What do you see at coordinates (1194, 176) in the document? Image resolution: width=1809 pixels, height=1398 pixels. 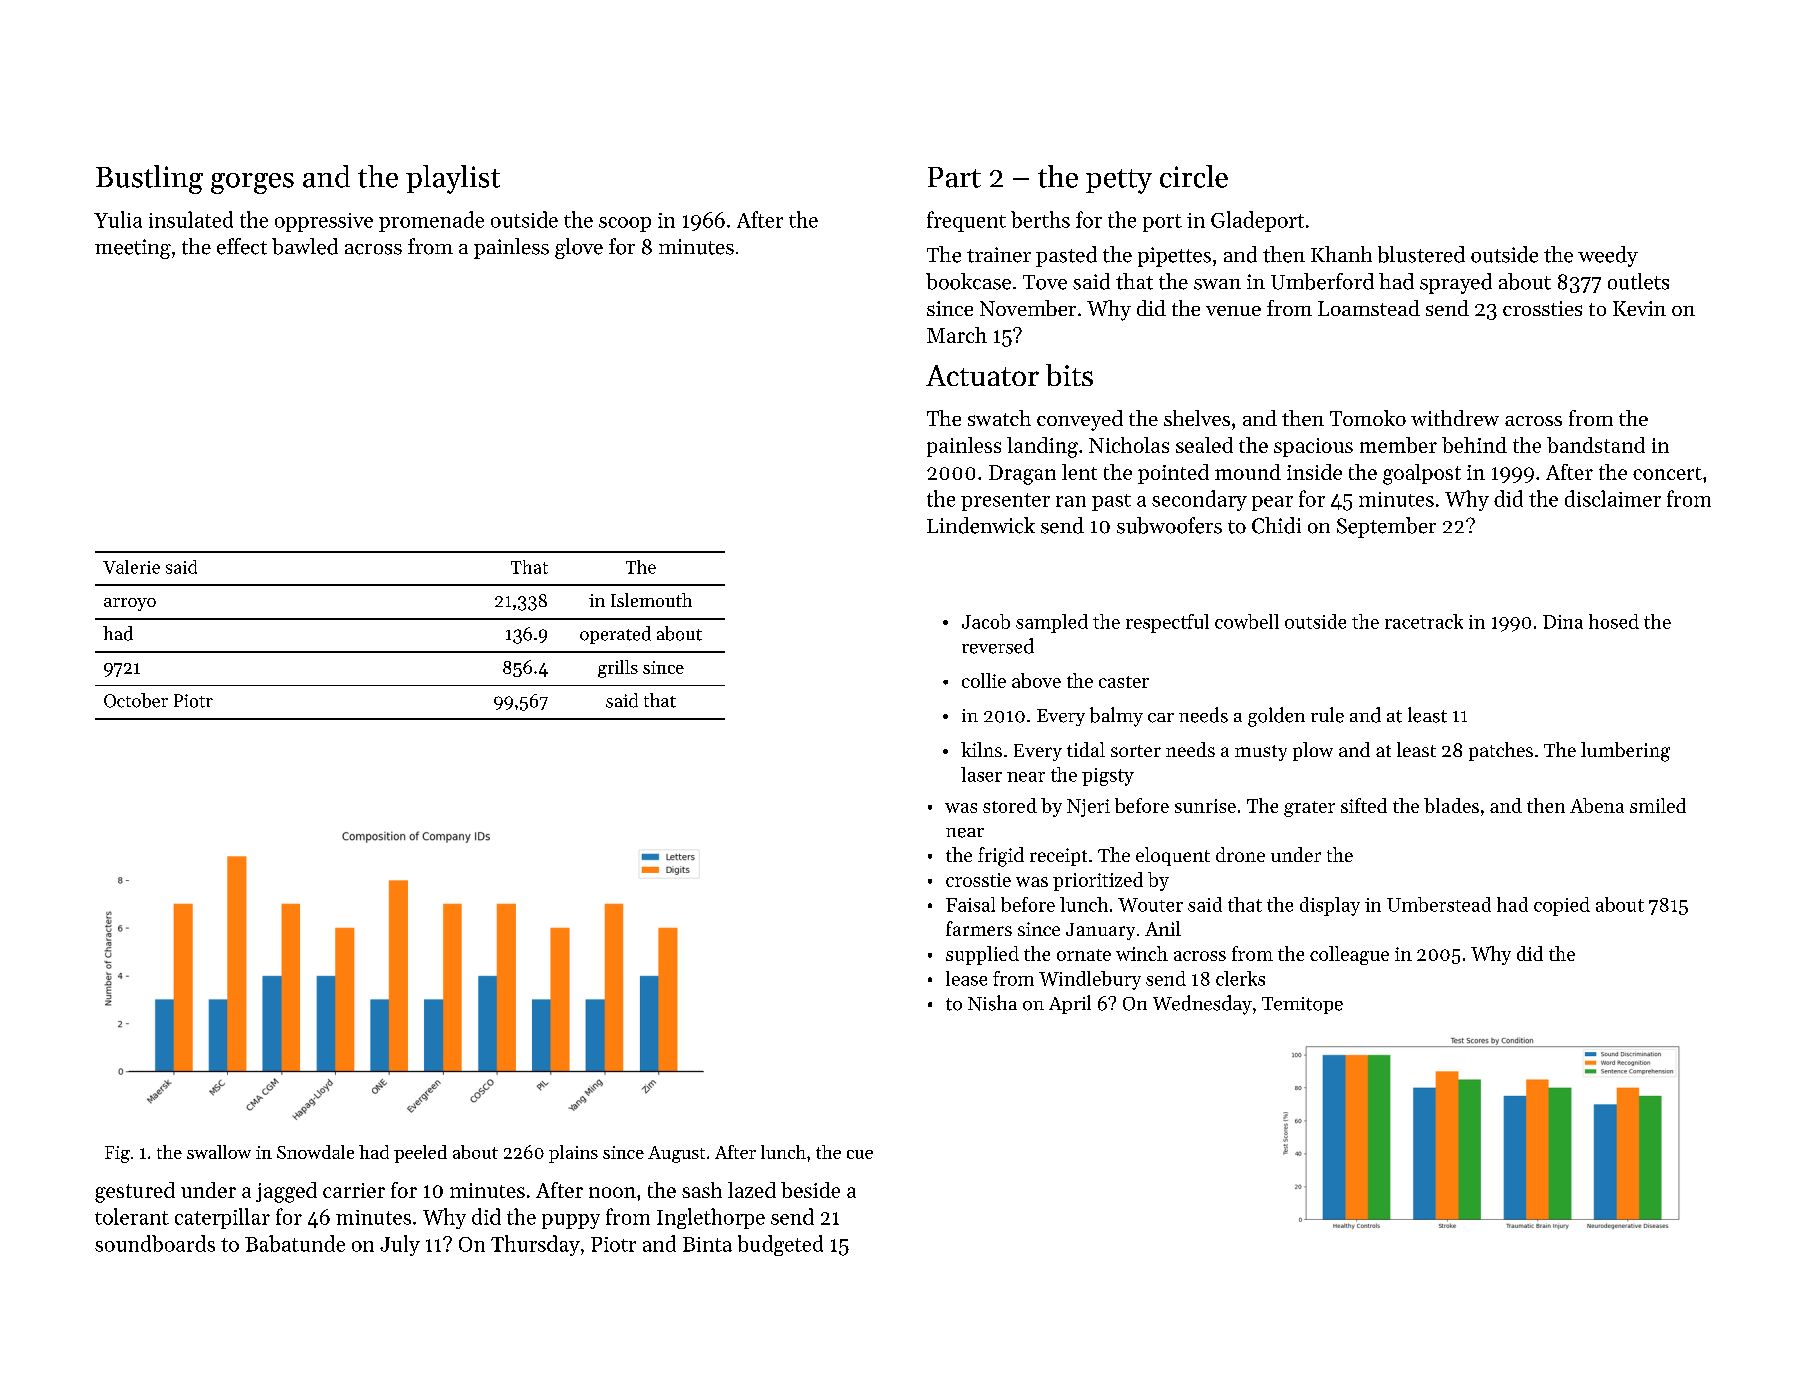 I see `circle` at bounding box center [1194, 176].
